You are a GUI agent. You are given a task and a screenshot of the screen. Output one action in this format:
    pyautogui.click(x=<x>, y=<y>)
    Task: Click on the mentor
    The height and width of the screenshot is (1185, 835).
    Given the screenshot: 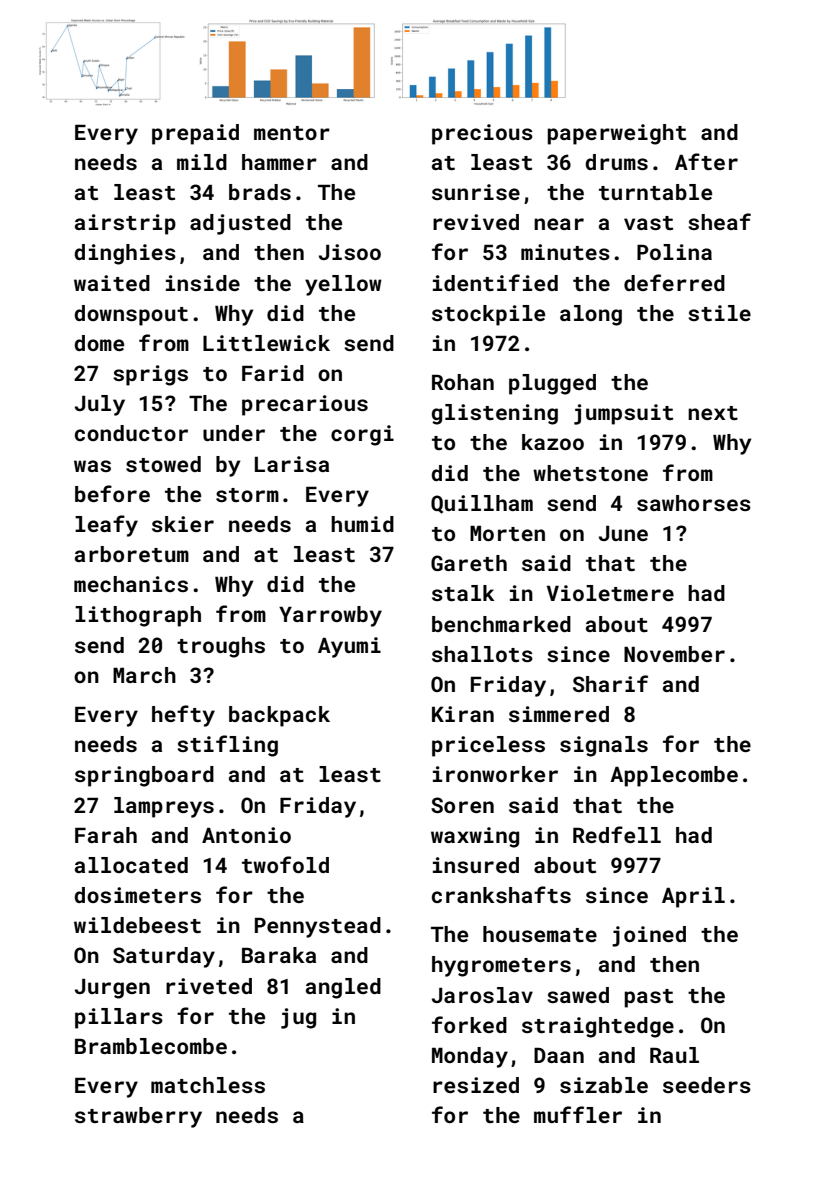 What is the action you would take?
    pyautogui.click(x=292, y=133)
